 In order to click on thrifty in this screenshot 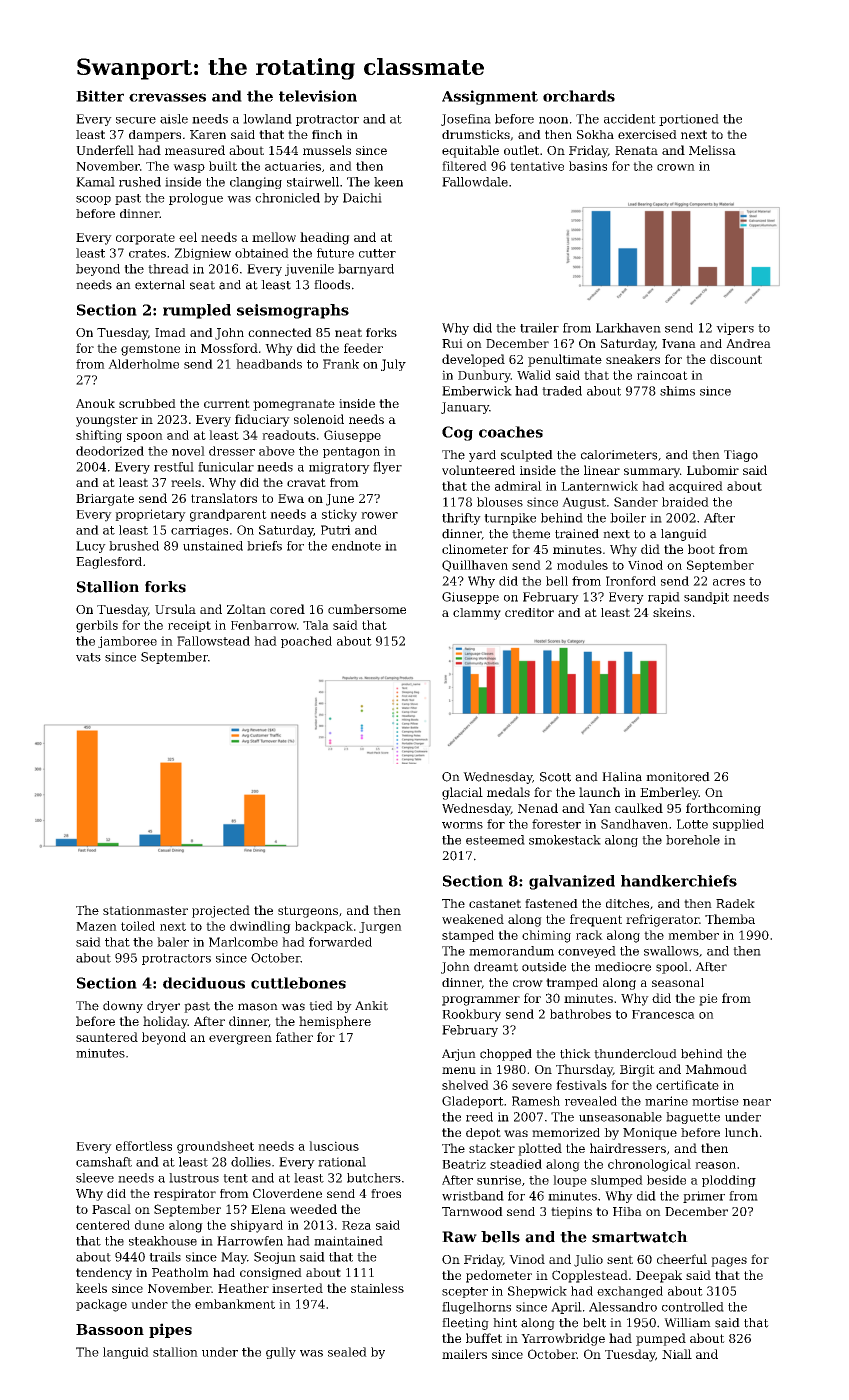, I will do `click(461, 519)`.
